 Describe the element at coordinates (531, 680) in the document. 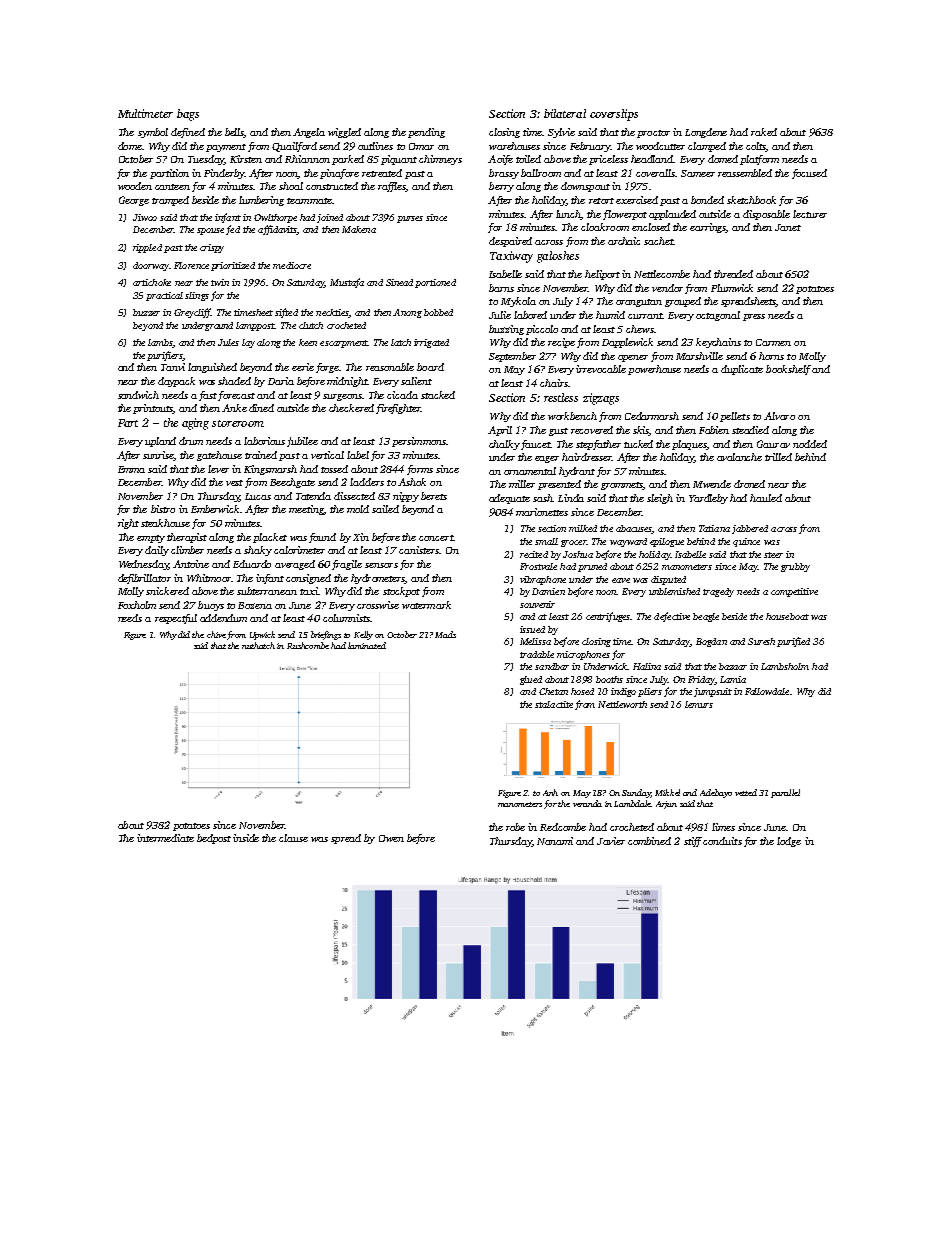

I see `glued` at that location.
